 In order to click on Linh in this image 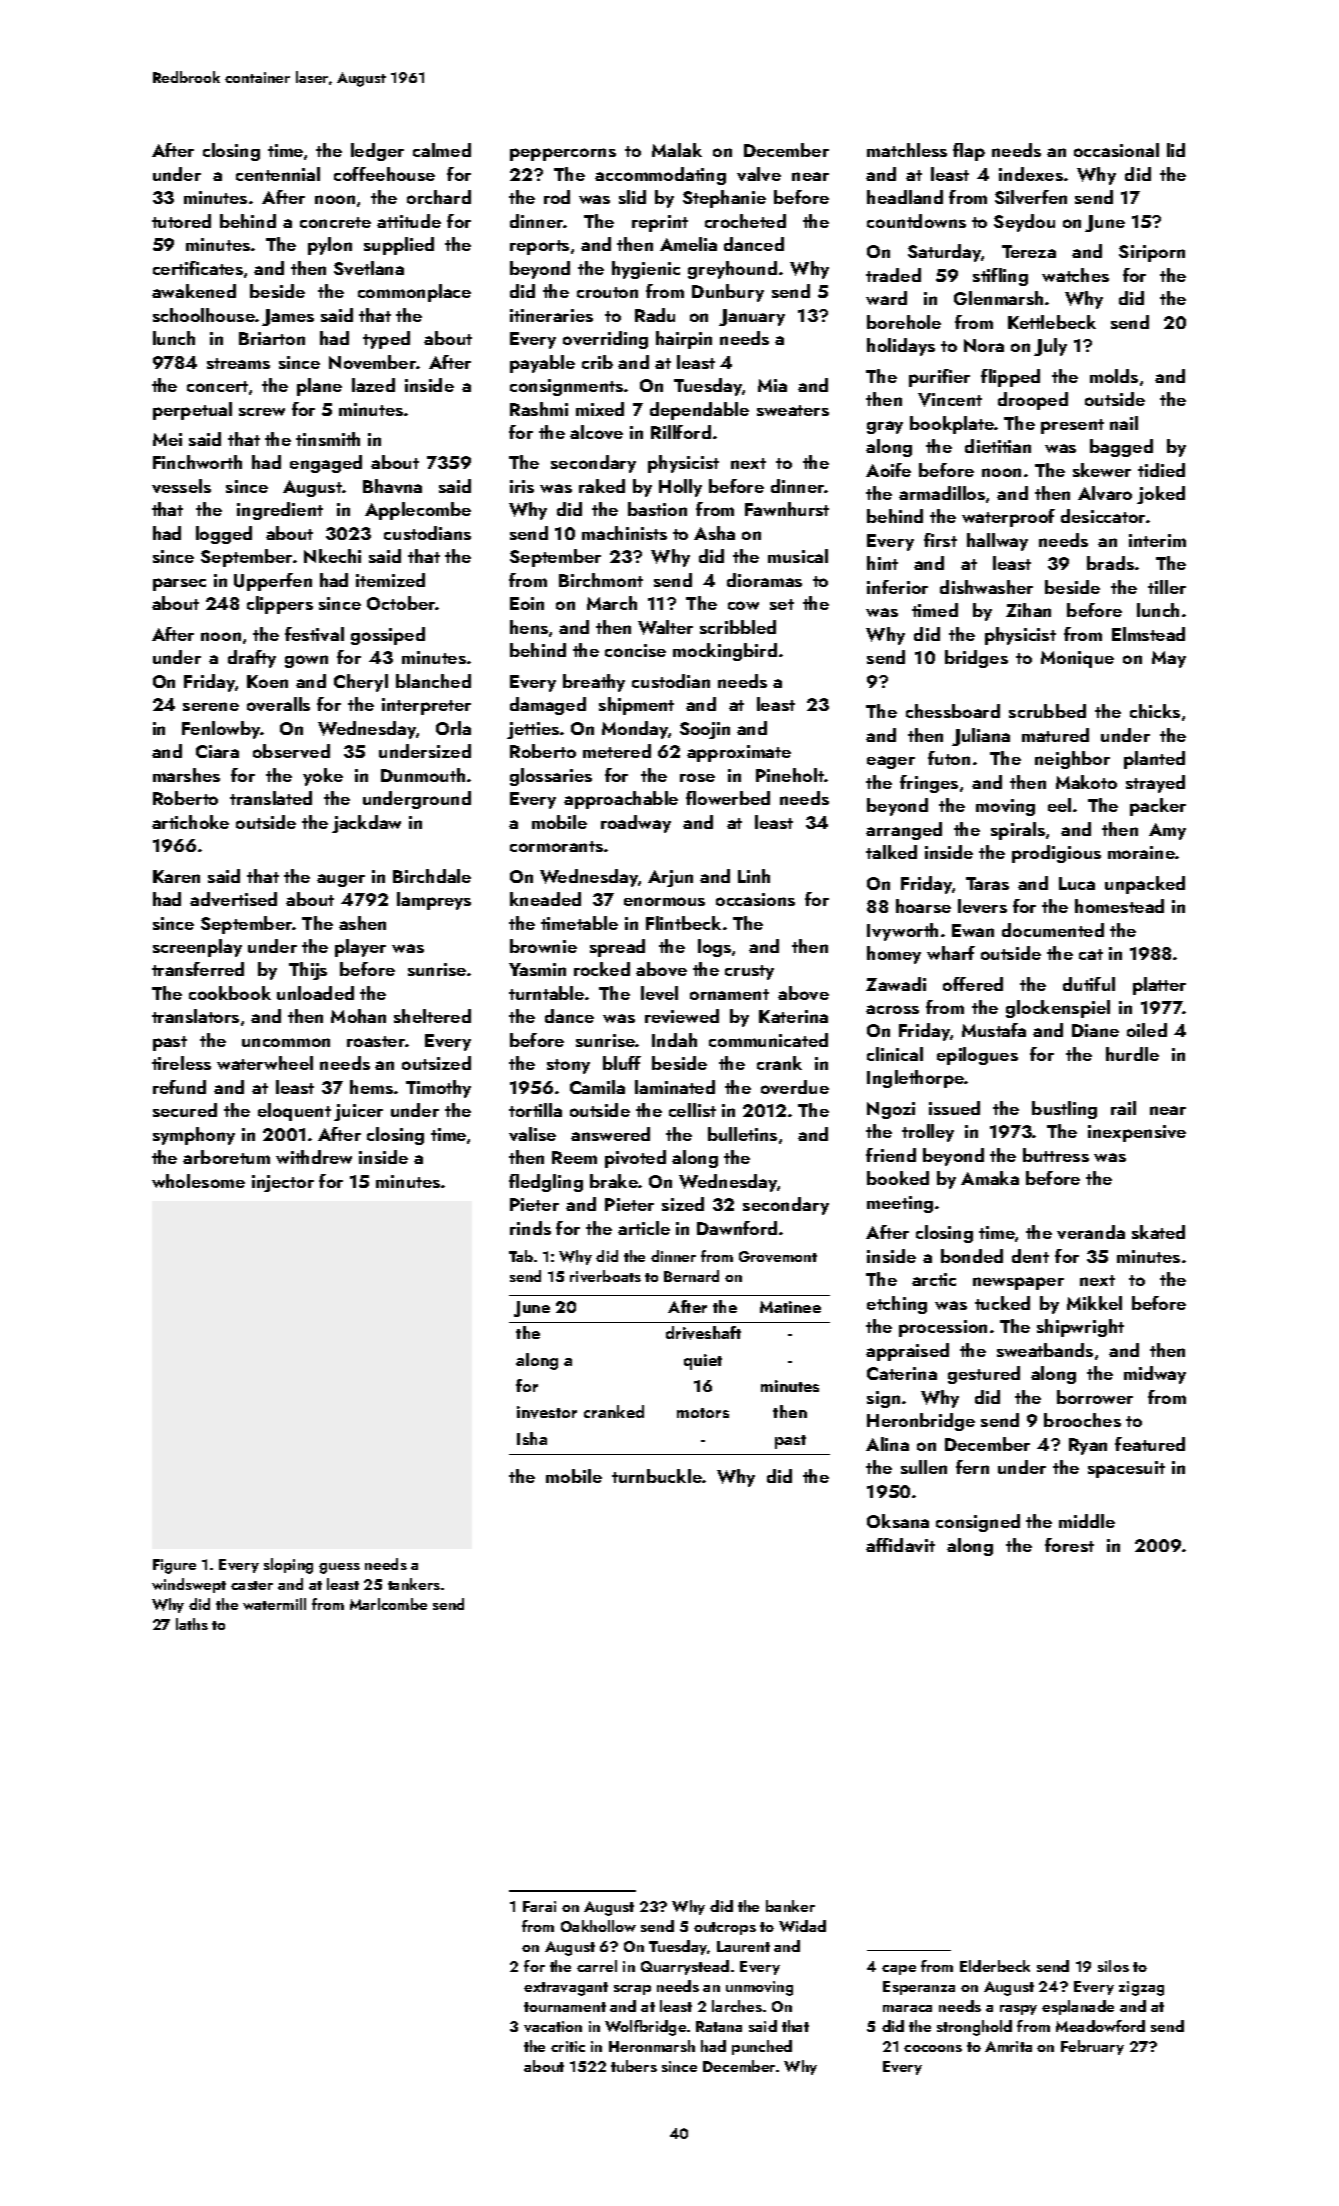, I will do `click(754, 876)`.
